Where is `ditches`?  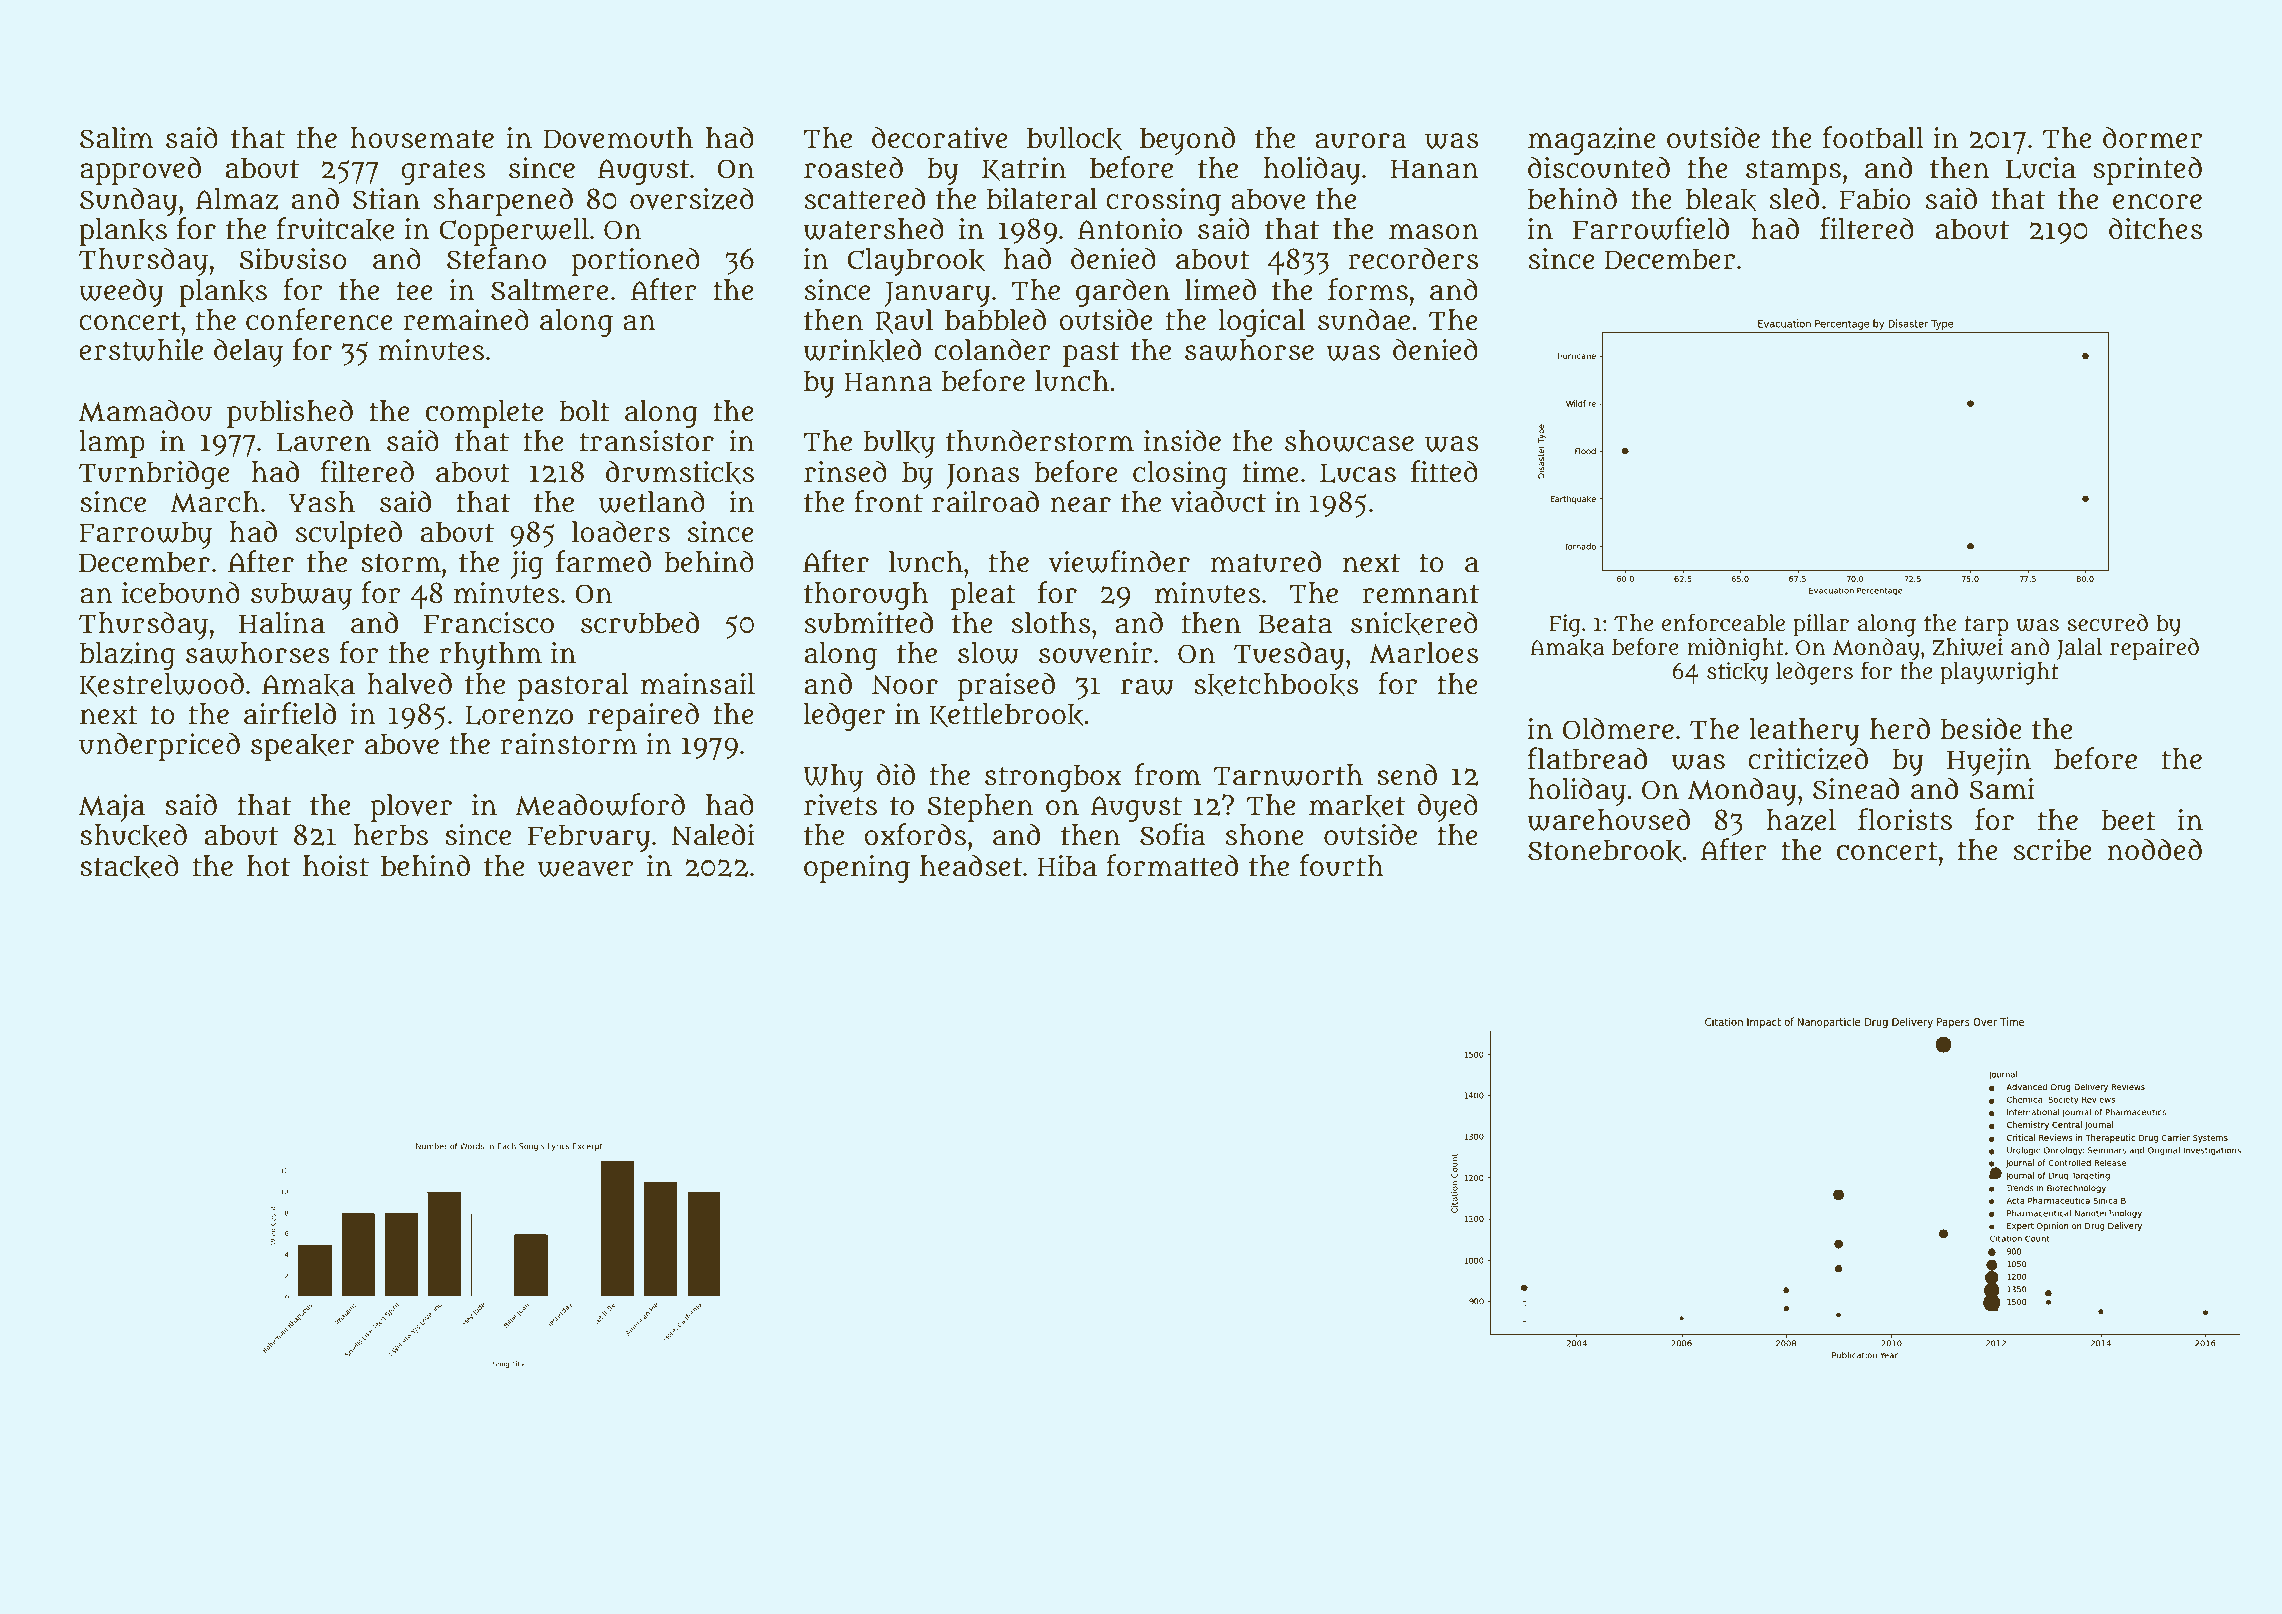 ditches is located at coordinates (2155, 228).
